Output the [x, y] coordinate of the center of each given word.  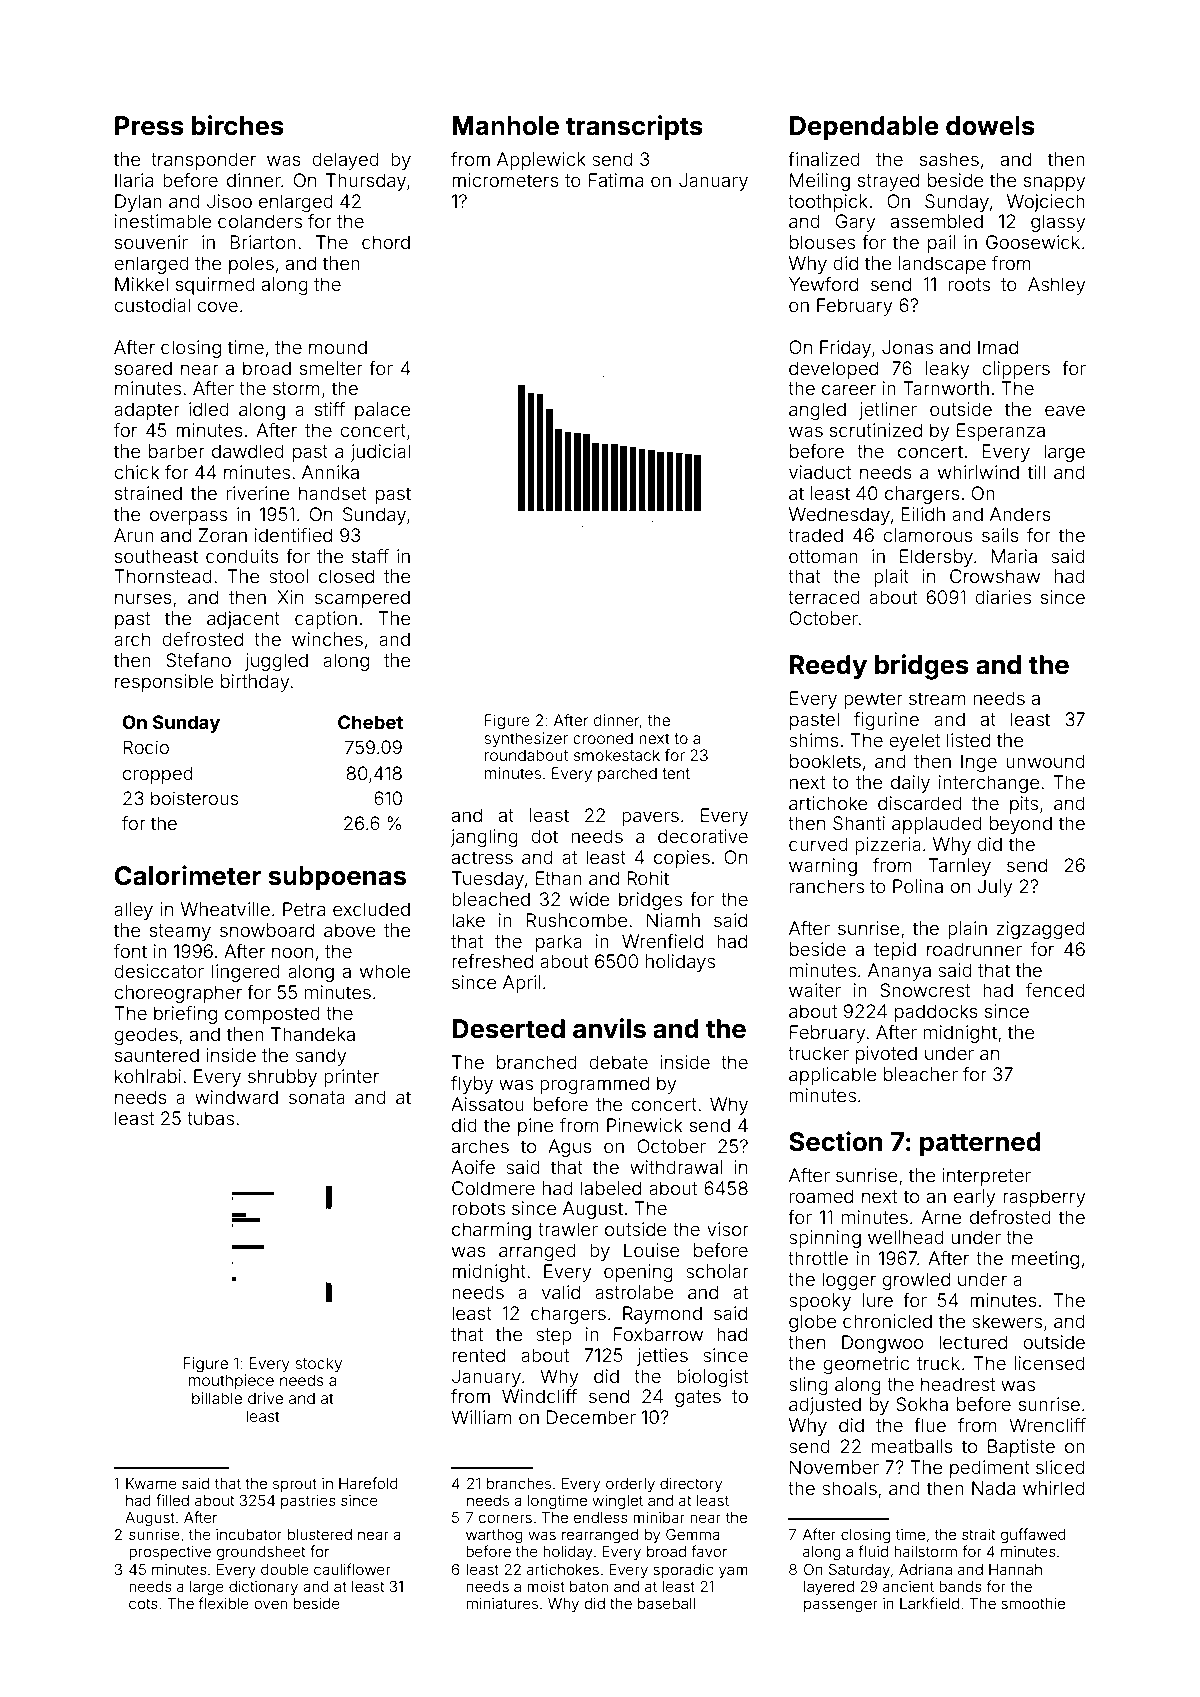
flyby [472, 1085]
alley [133, 911]
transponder [203, 161]
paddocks [936, 1013]
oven [270, 1604]
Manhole [505, 126]
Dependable [864, 128]
